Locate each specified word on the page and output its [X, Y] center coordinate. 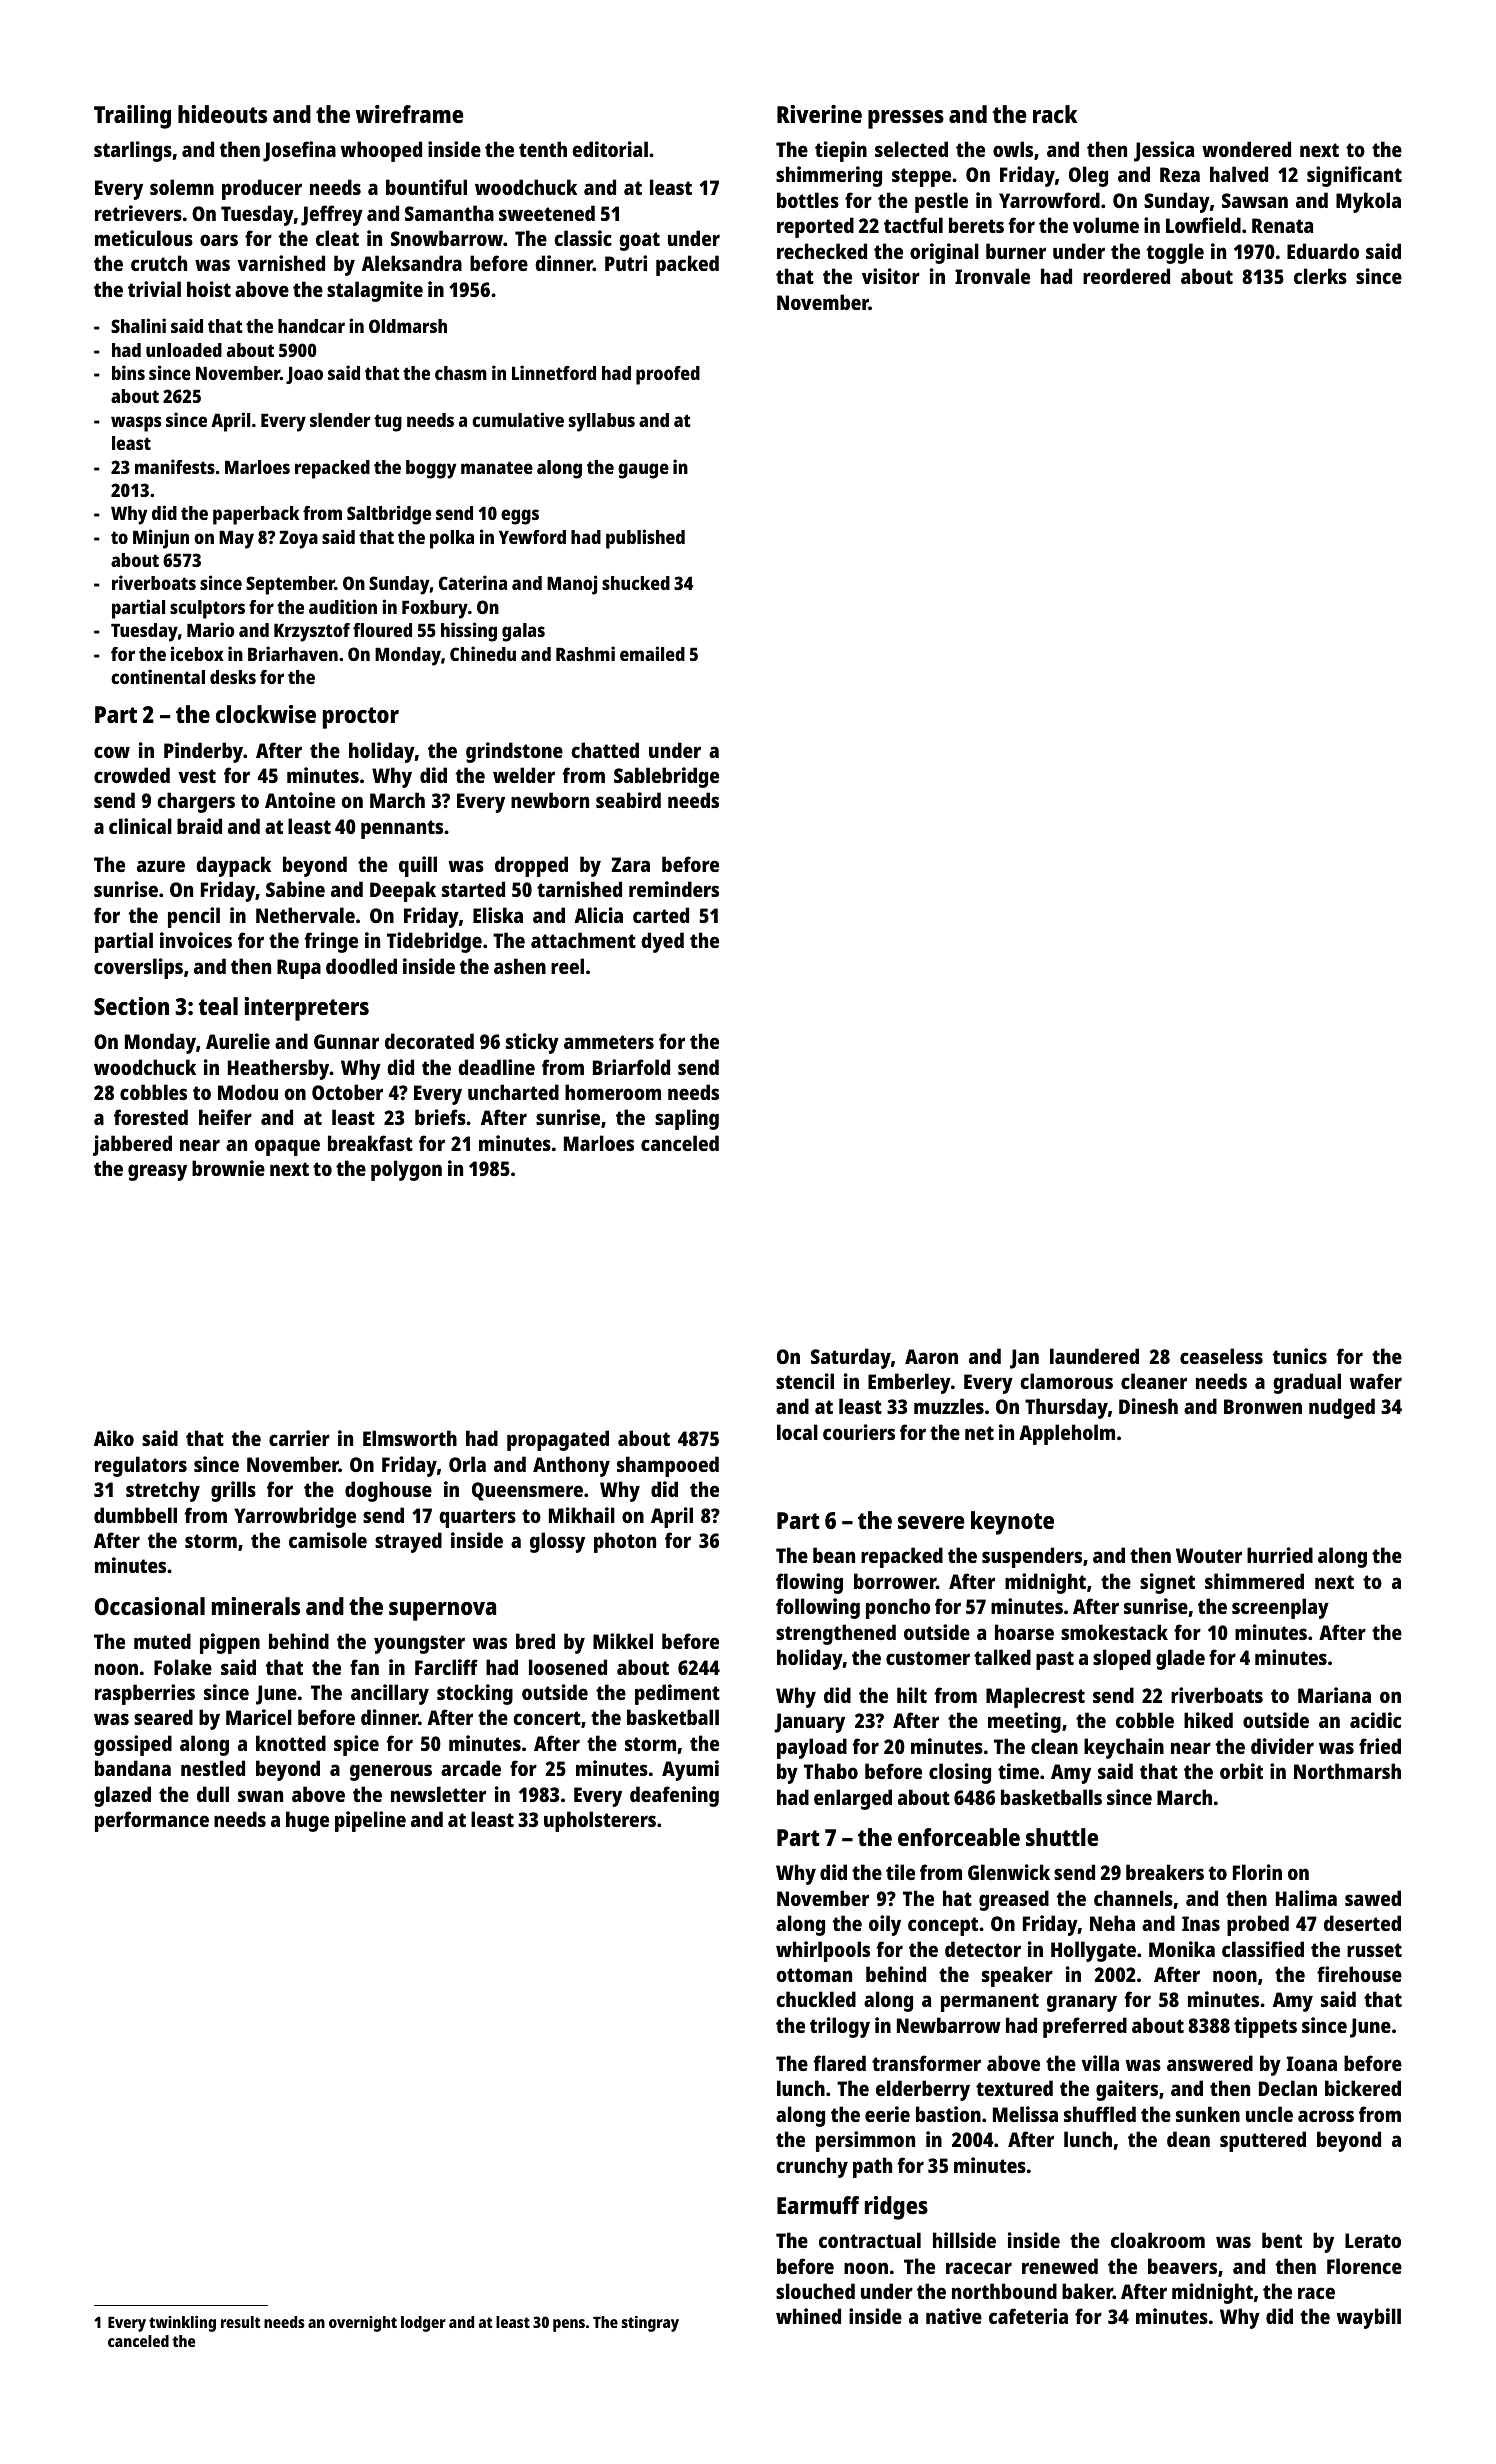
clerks [1320, 276]
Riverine [819, 114]
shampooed [668, 1466]
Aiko [114, 1438]
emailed [652, 653]
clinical [140, 826]
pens [569, 2325]
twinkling [182, 2324]
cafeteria [1028, 2316]
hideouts [222, 114]
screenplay [1280, 1608]
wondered [1246, 149]
